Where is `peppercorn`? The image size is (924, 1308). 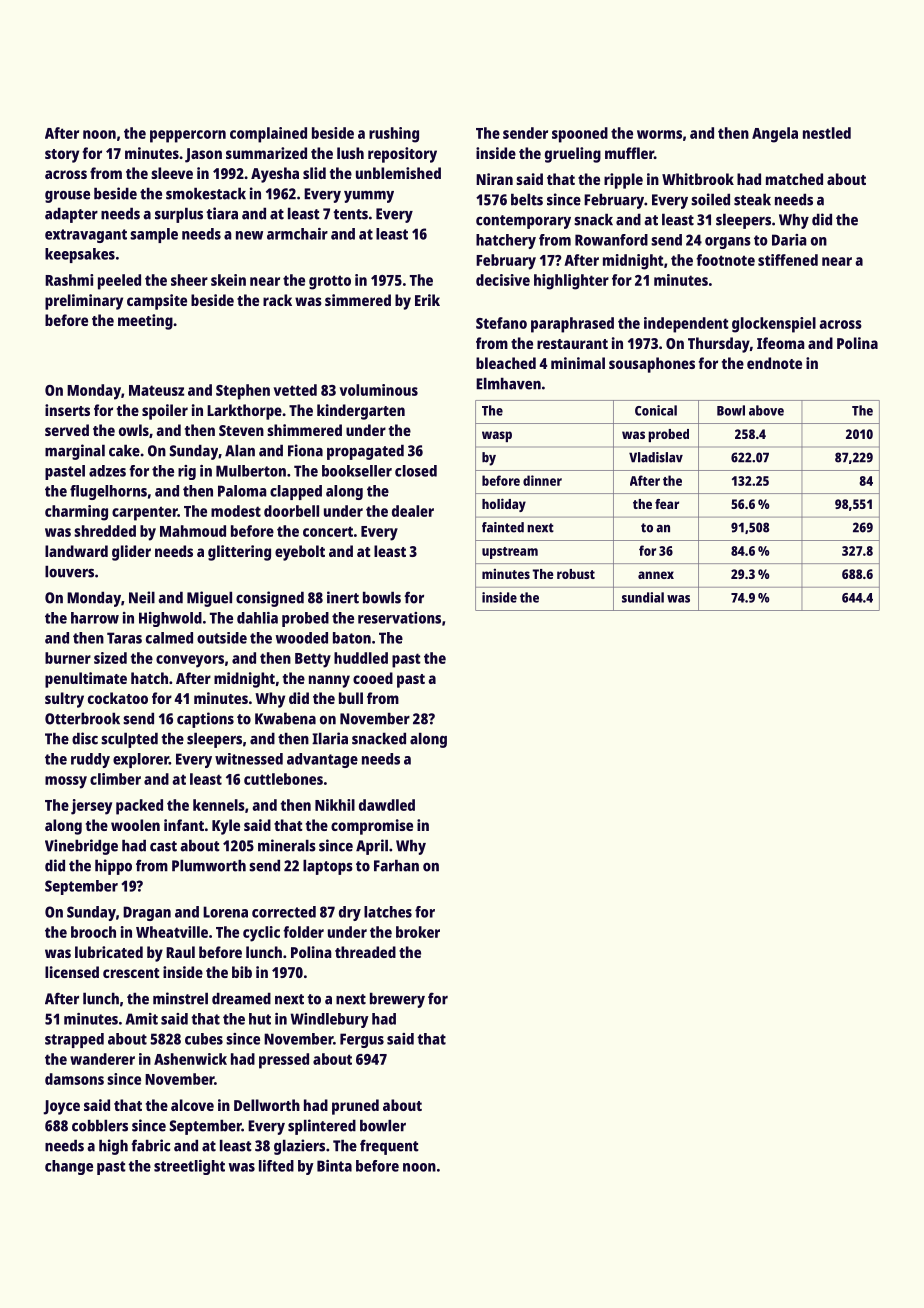 peppercorn is located at coordinates (188, 136).
